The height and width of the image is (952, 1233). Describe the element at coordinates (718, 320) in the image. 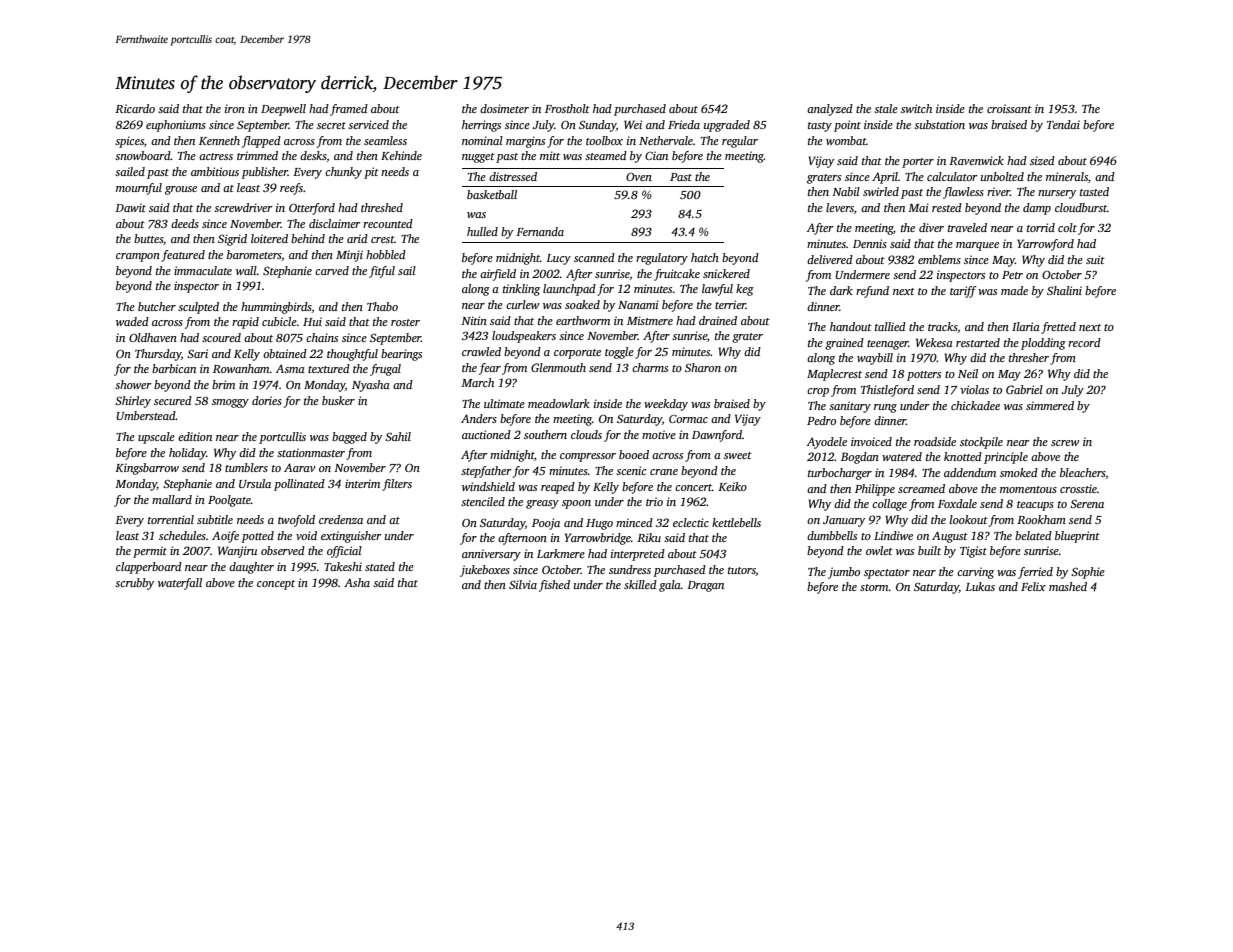

I see `drained` at that location.
